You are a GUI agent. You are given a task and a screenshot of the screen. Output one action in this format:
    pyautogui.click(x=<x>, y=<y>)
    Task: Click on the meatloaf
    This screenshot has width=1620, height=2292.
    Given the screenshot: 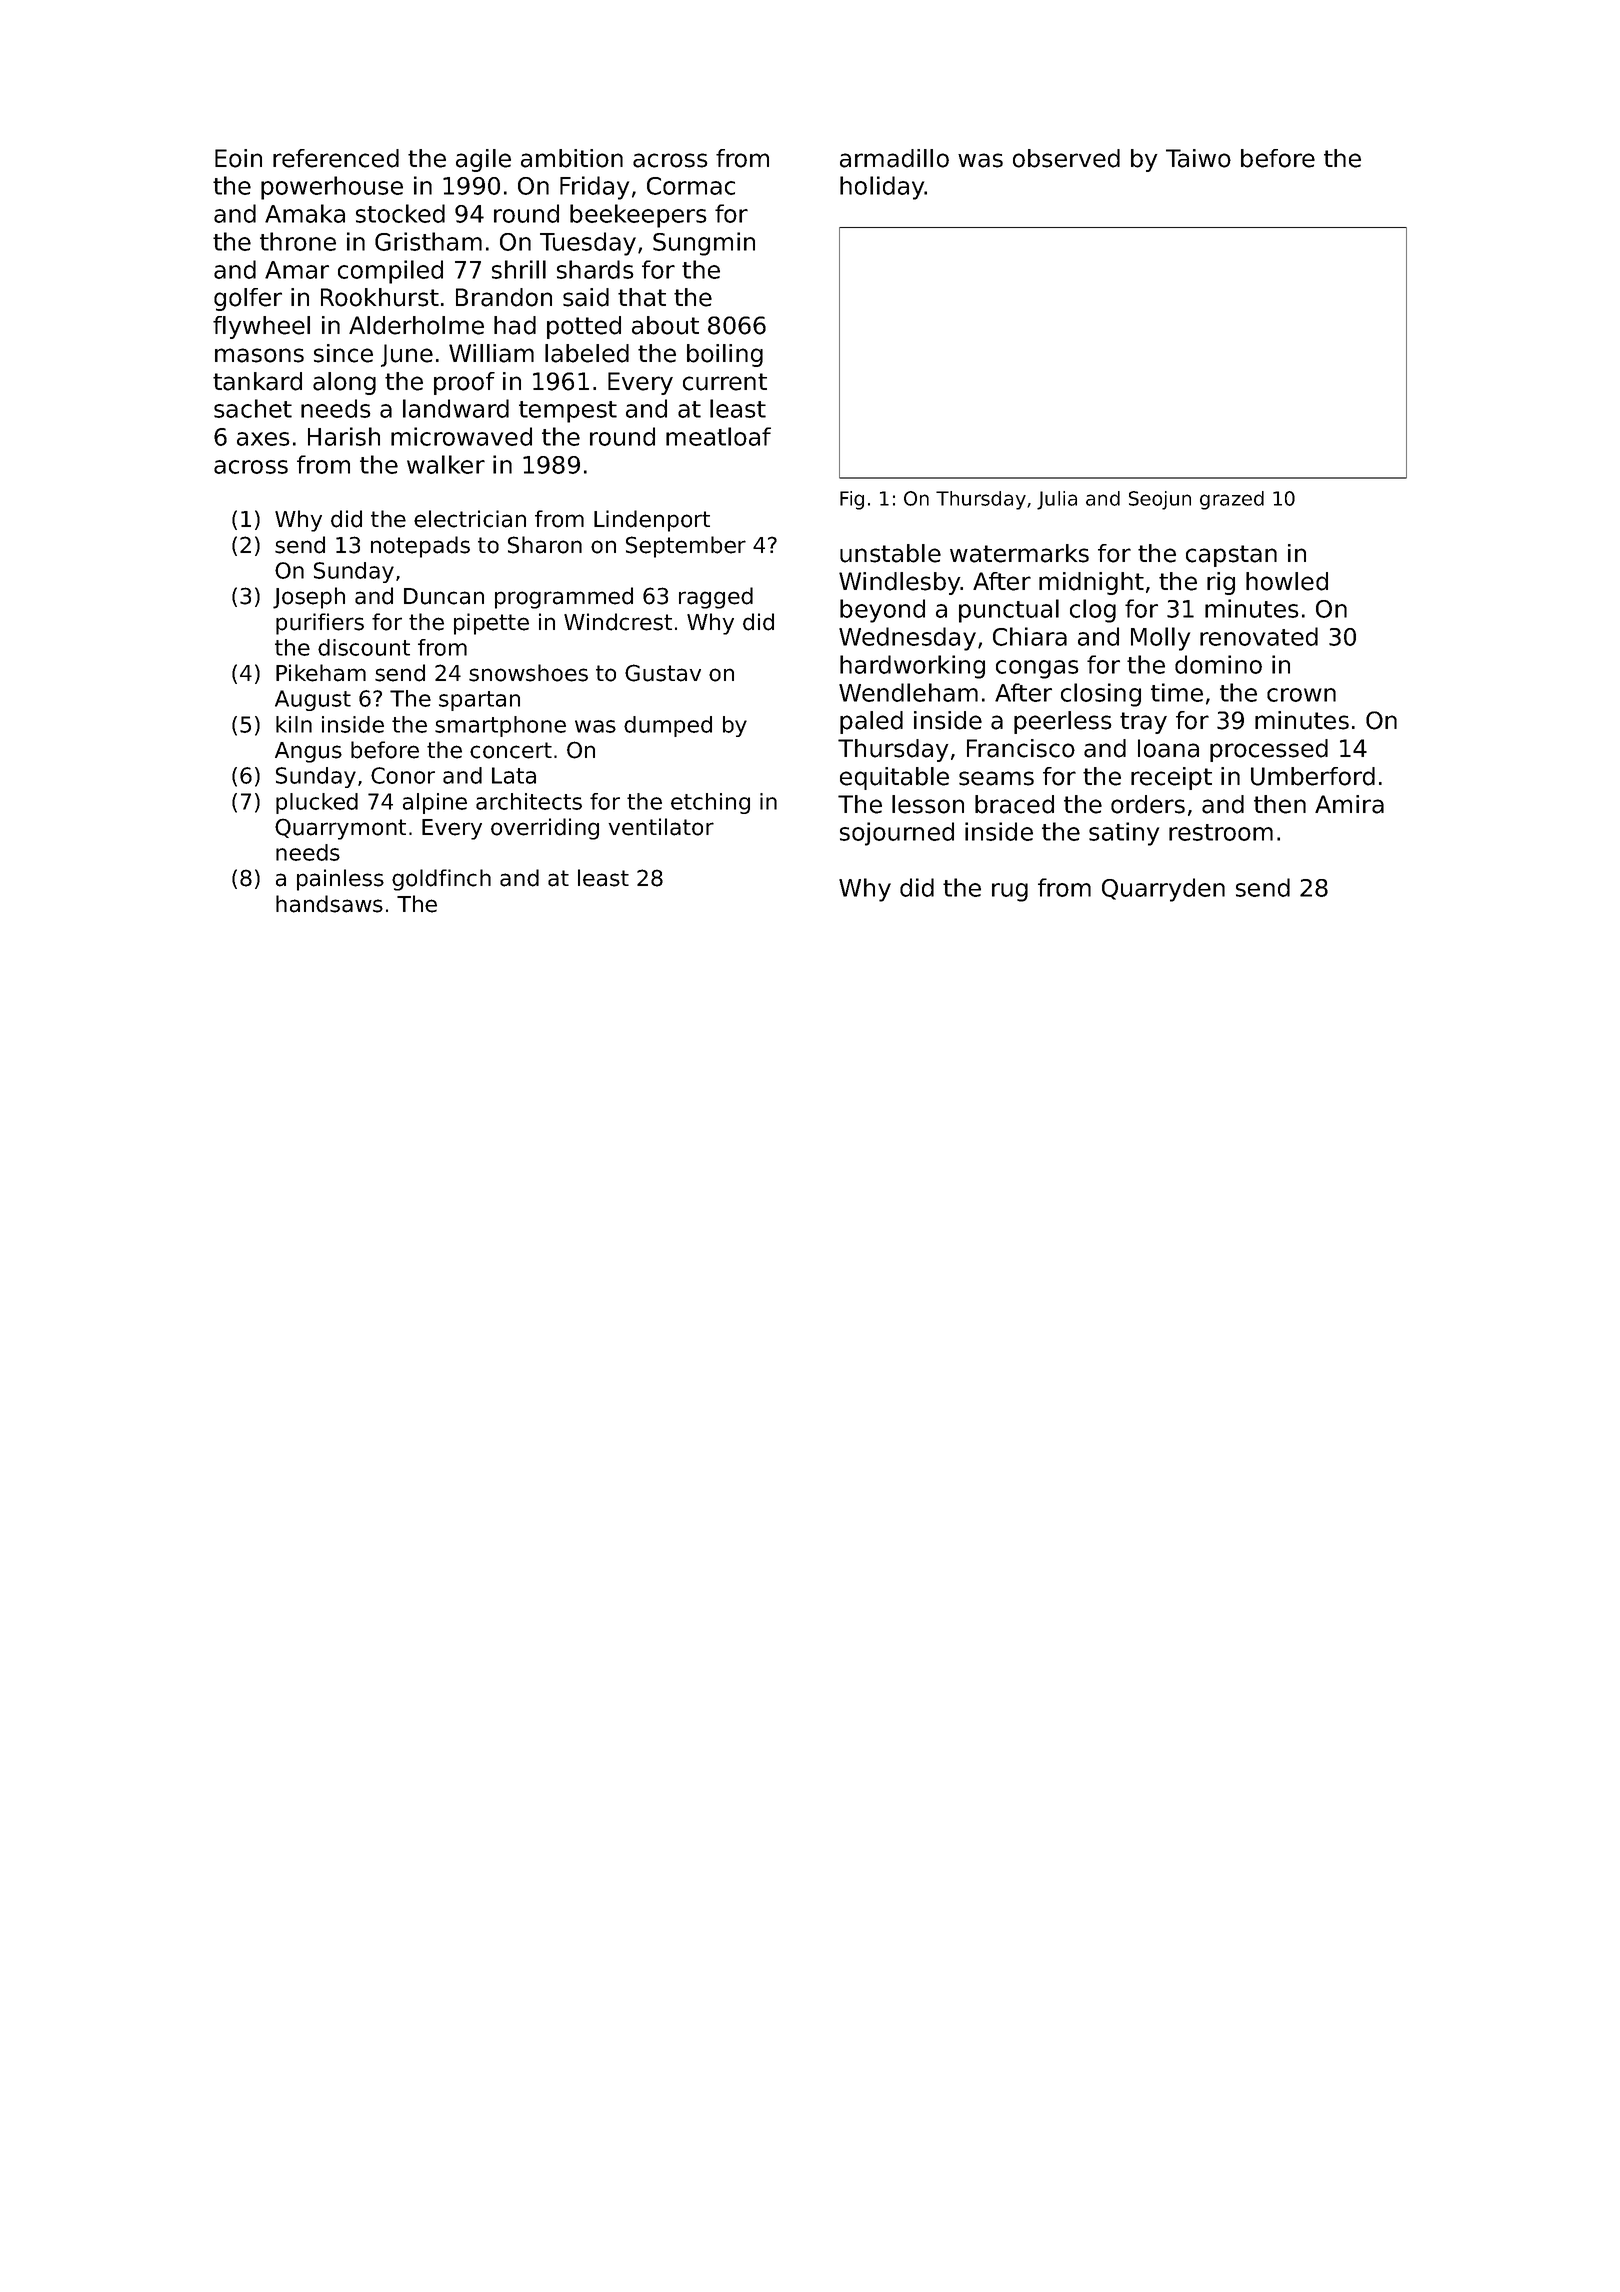 What is the action you would take?
    pyautogui.click(x=718, y=436)
